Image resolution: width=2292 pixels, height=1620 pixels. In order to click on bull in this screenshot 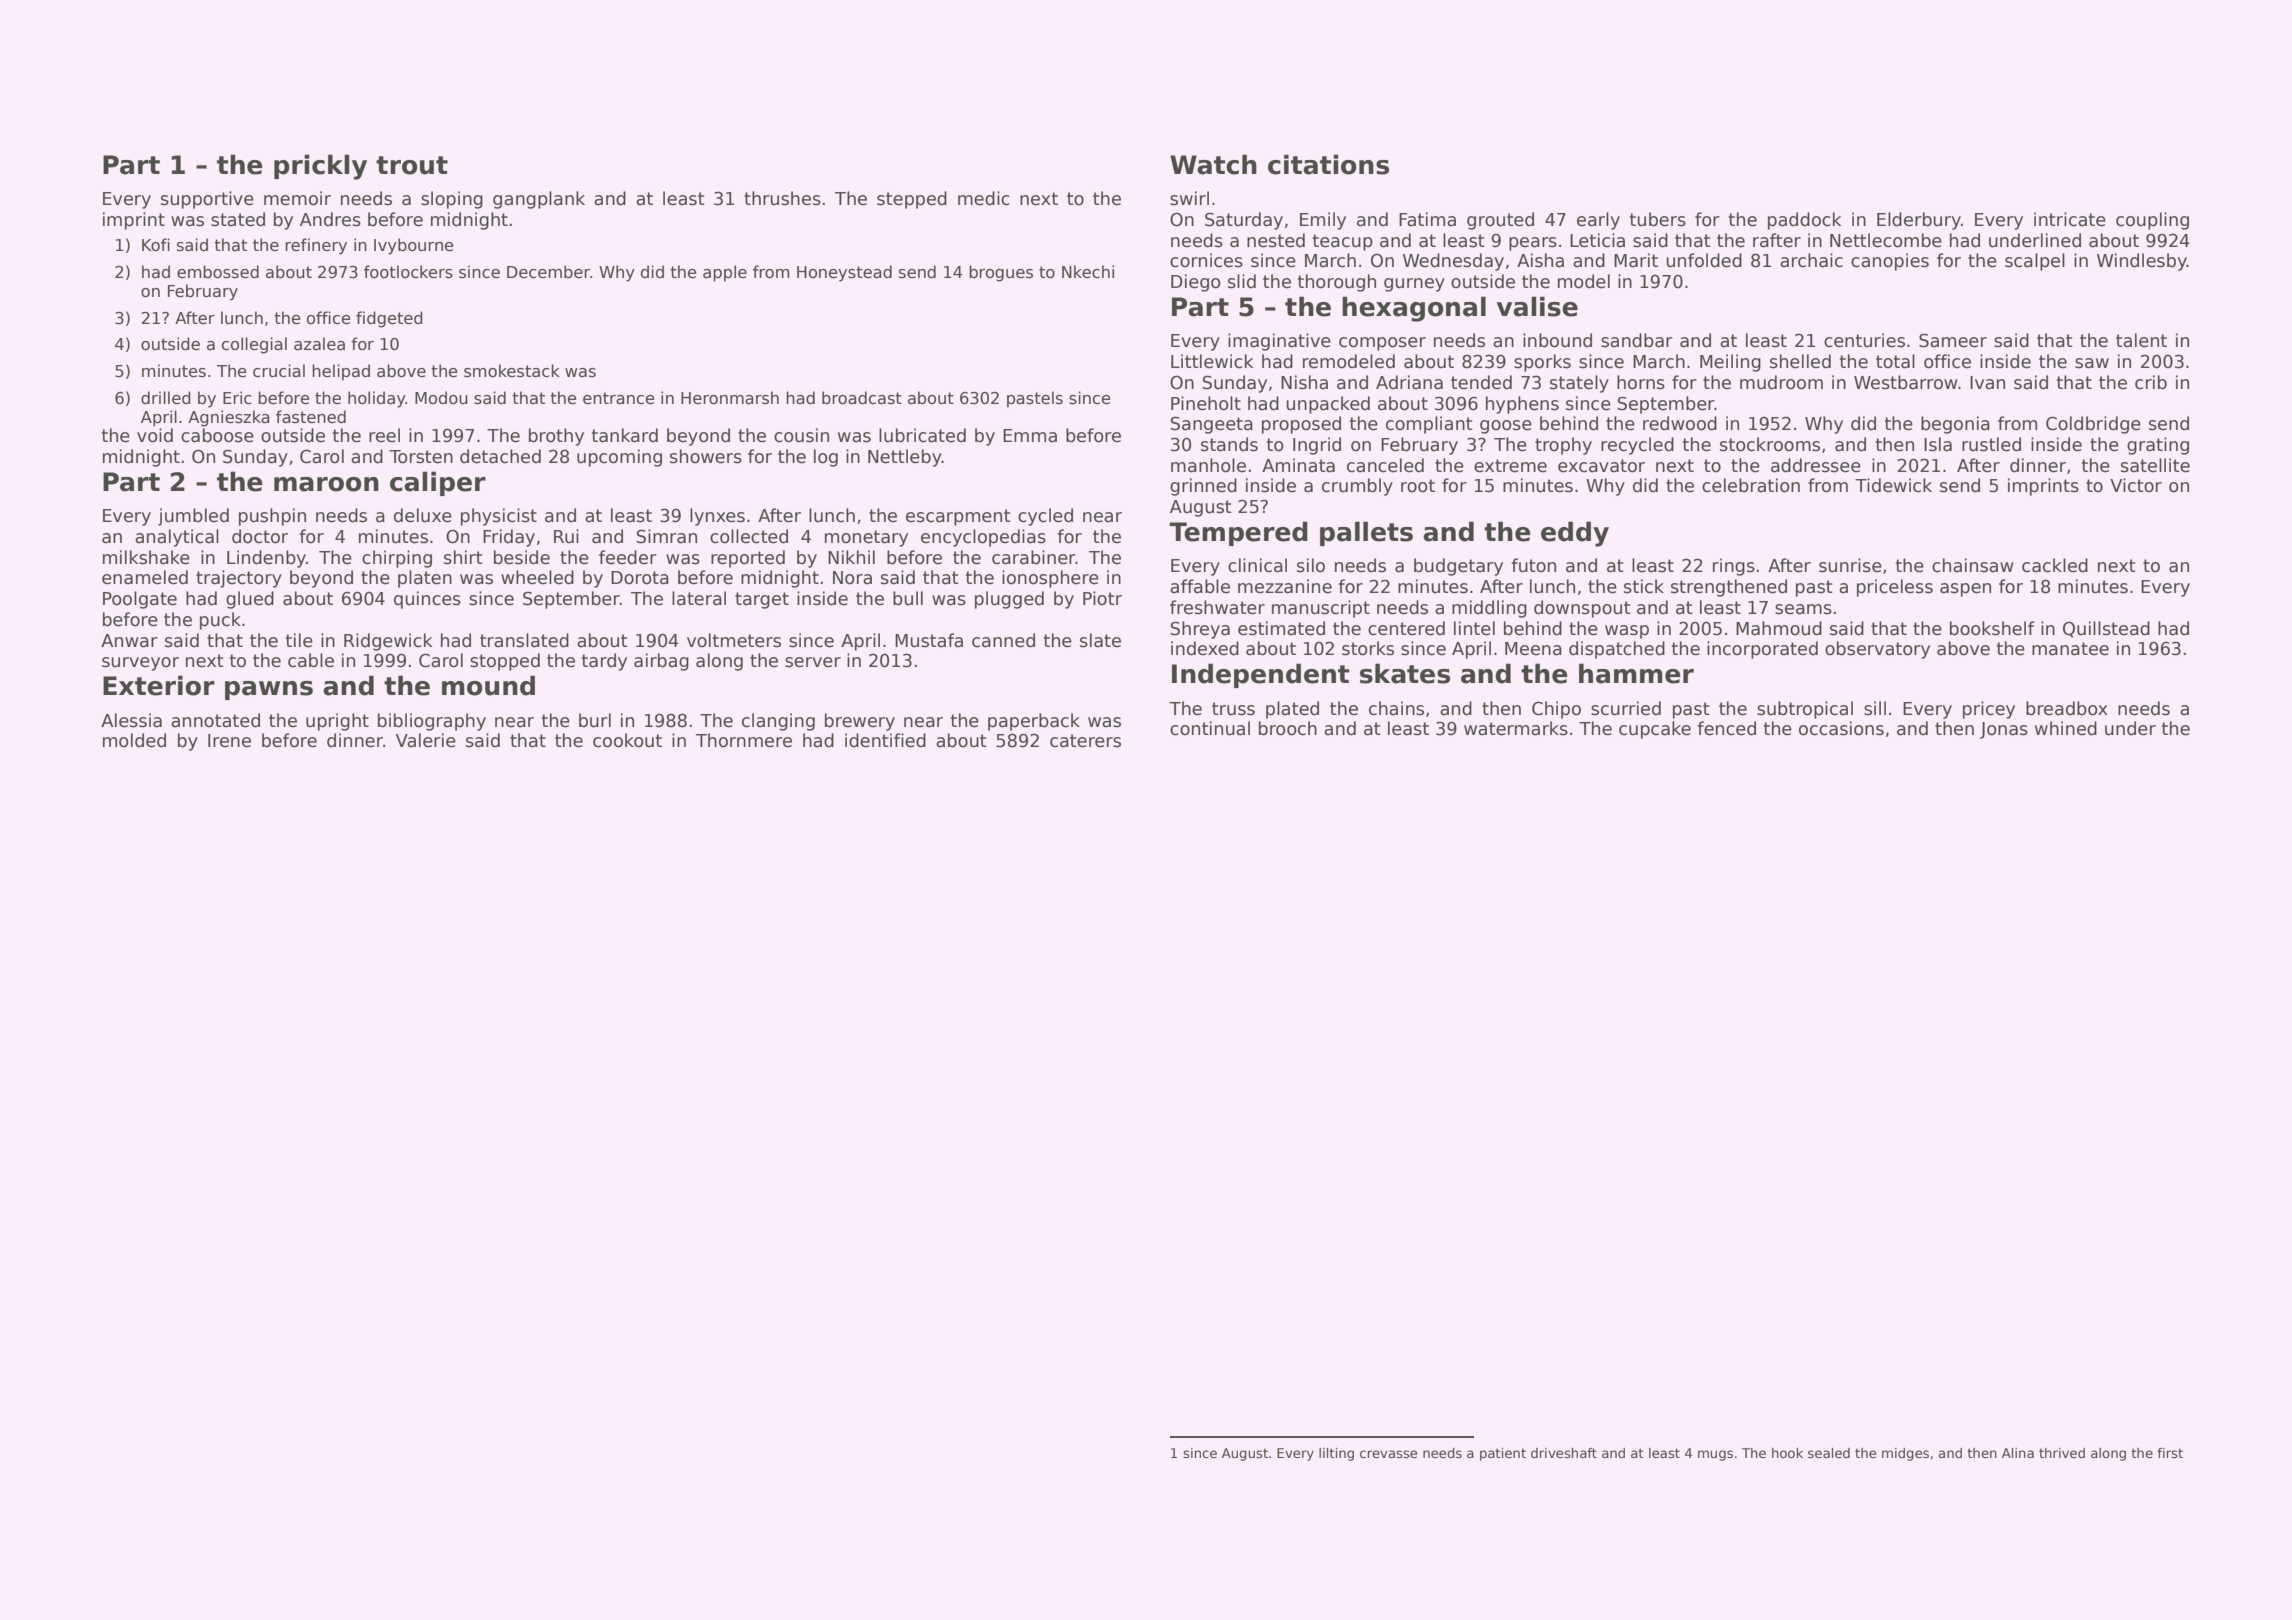, I will do `click(908, 598)`.
